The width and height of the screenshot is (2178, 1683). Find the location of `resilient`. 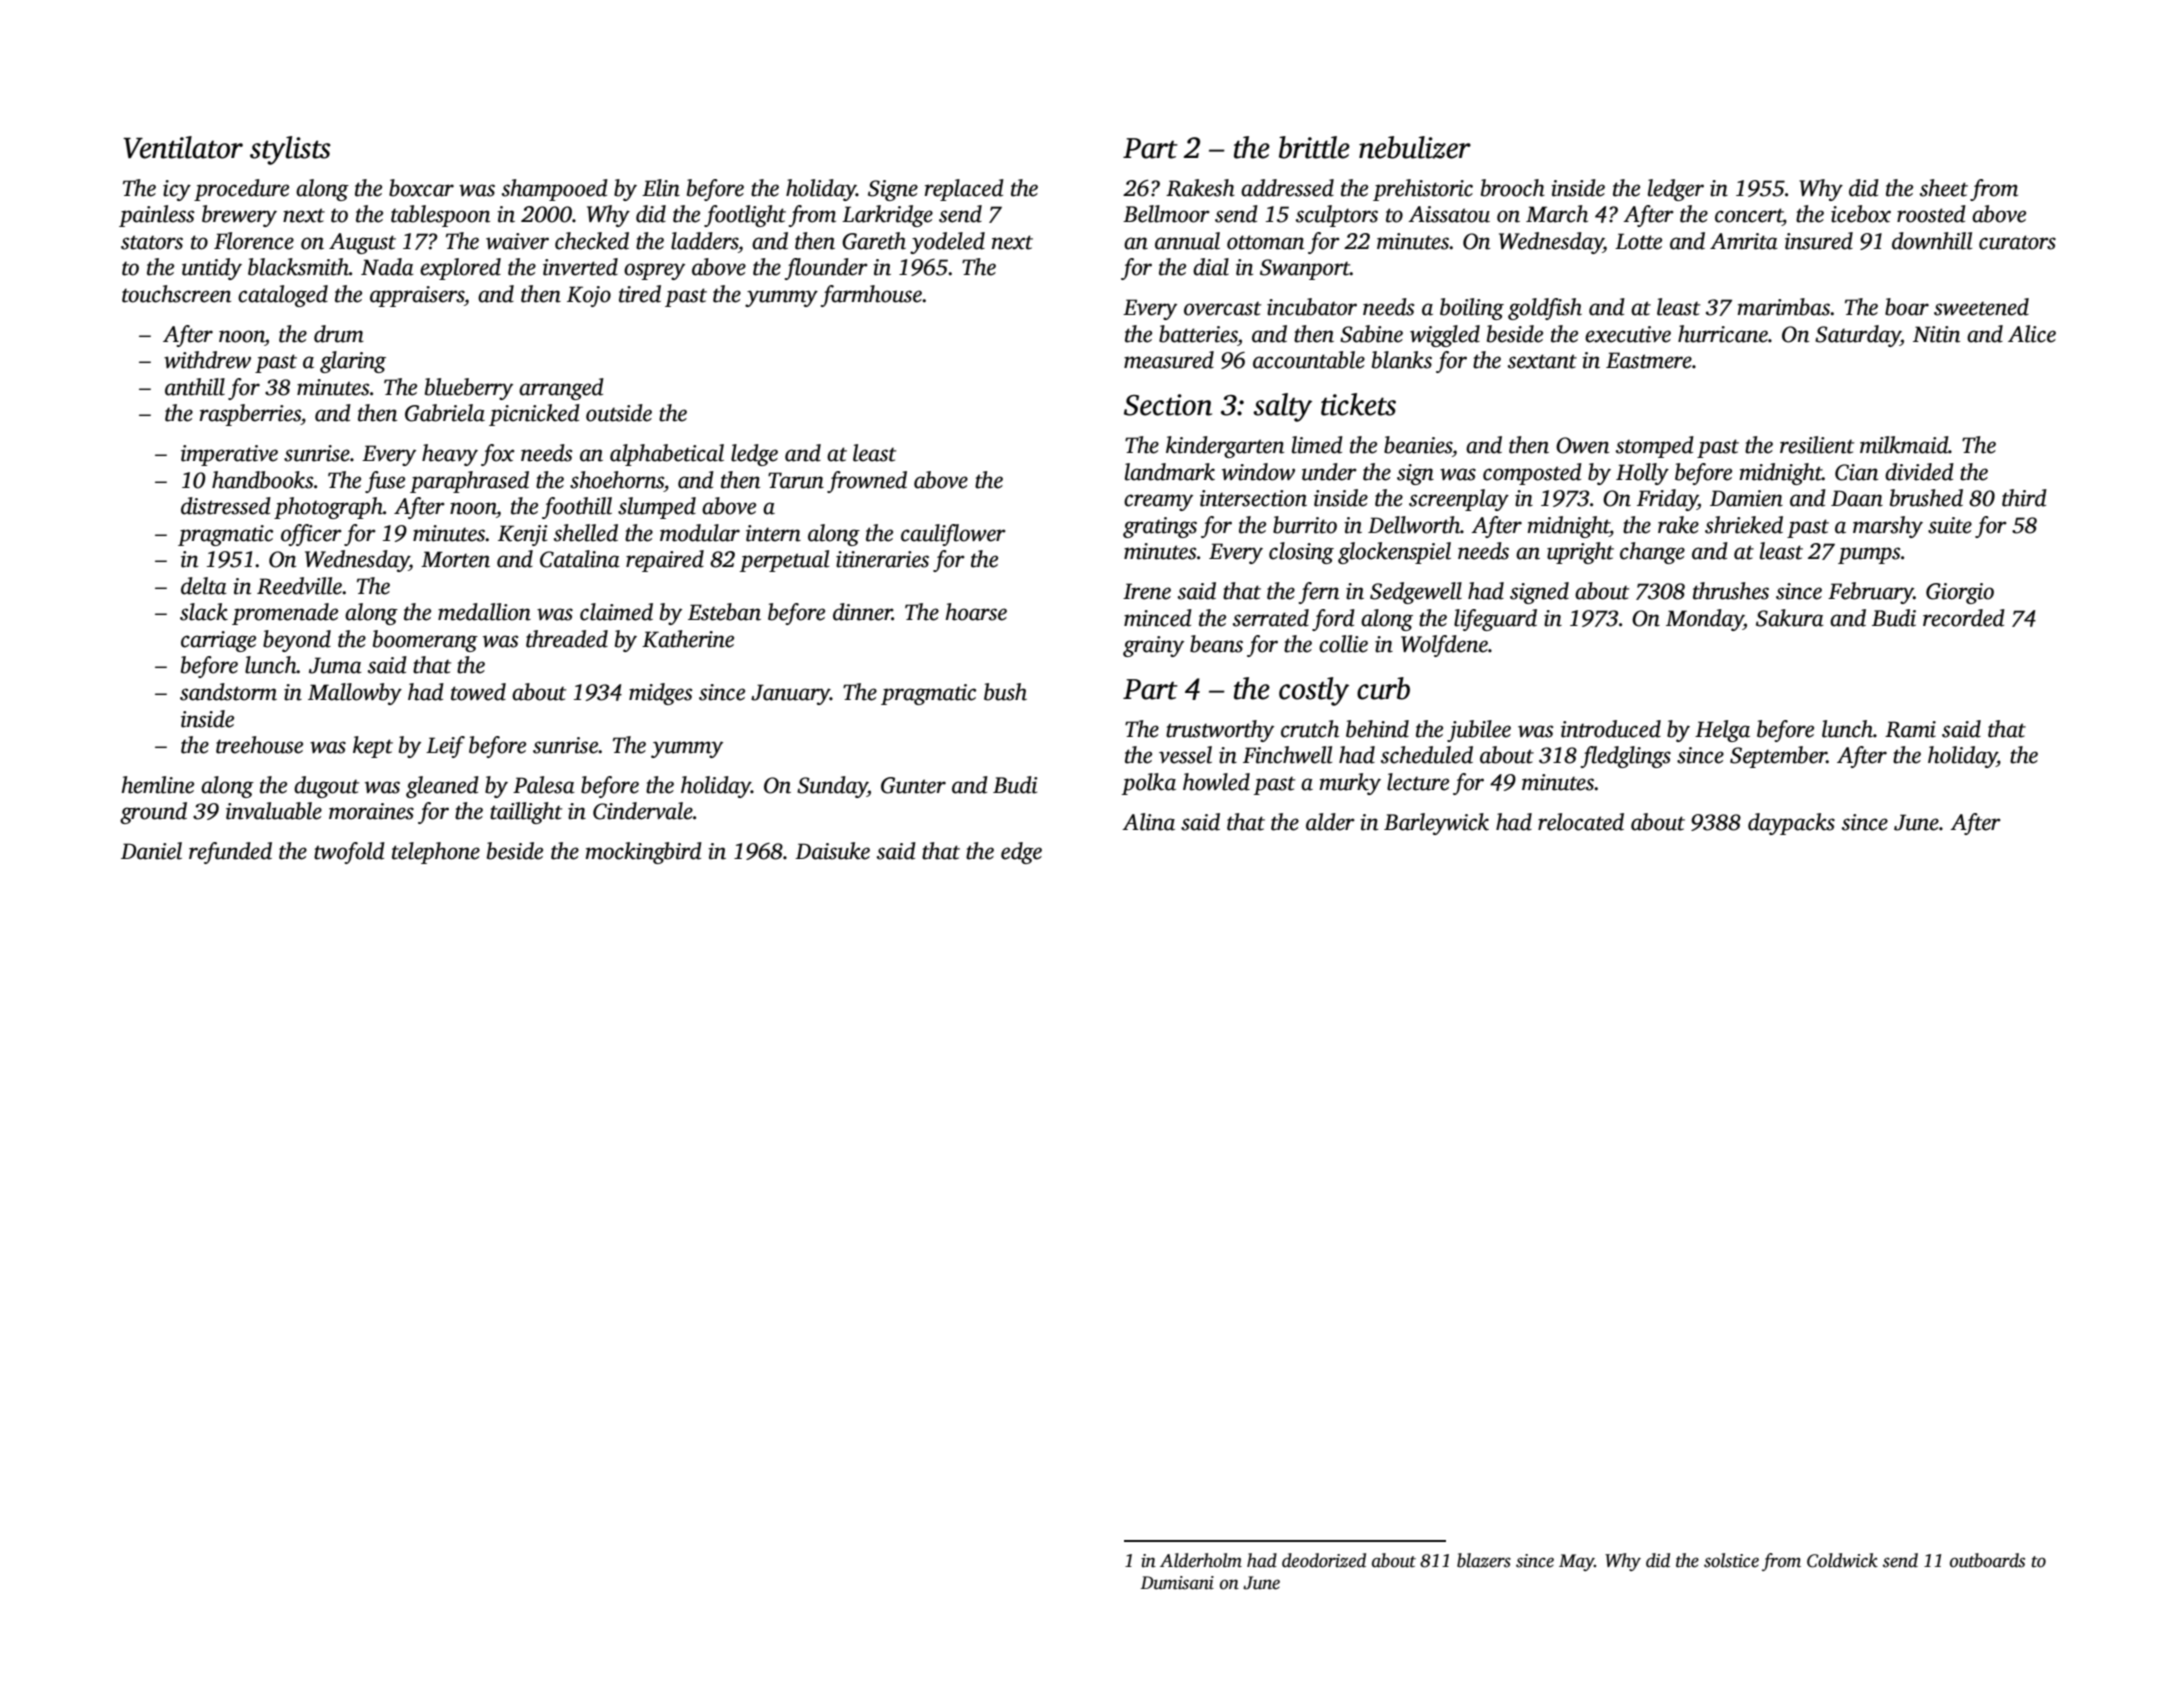

resilient is located at coordinates (1817, 445).
